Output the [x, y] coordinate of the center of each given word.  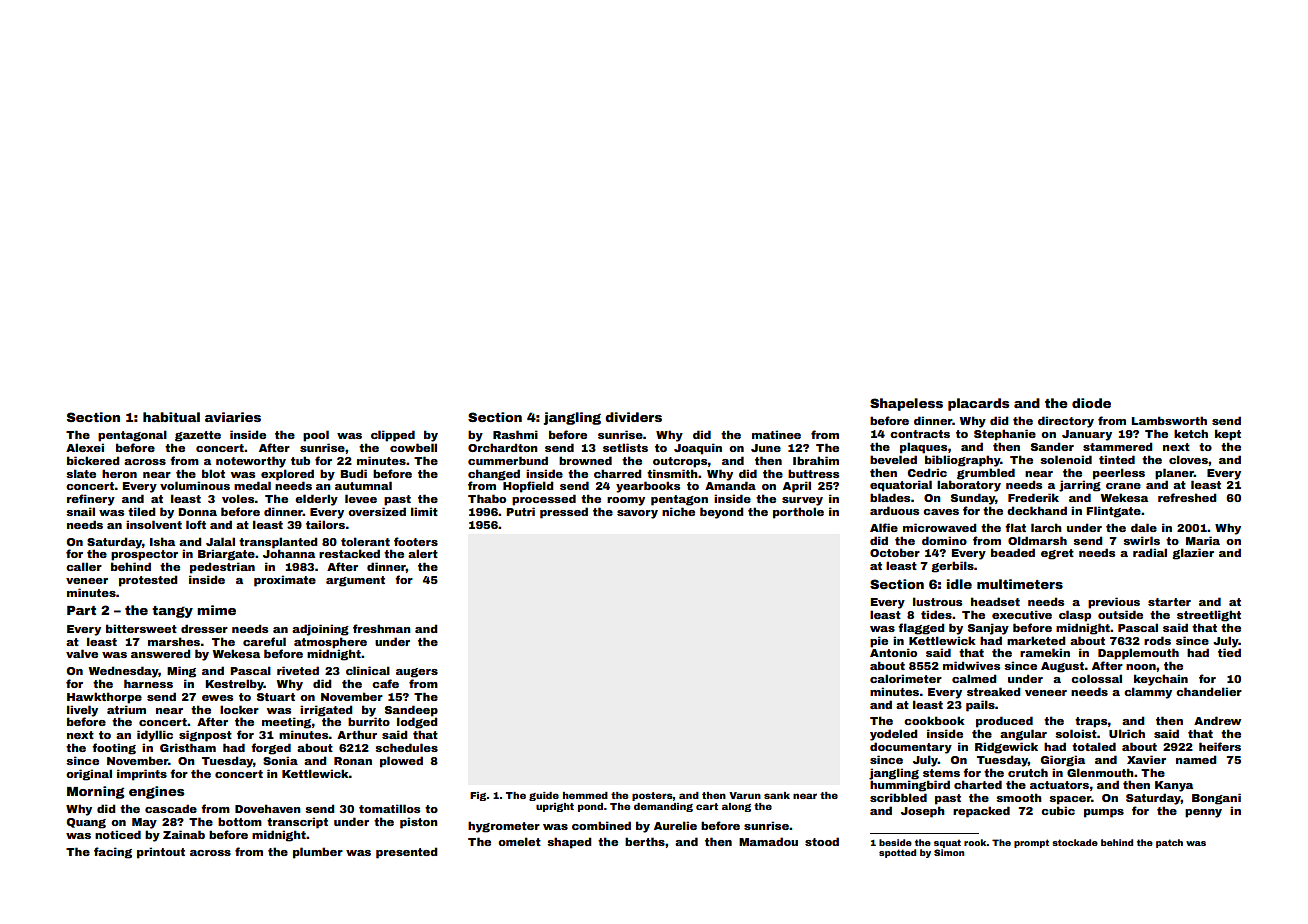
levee [361, 498]
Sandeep [411, 711]
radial [1150, 552]
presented [407, 853]
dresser [204, 628]
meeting [286, 723]
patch [1169, 843]
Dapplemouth [1138, 654]
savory [637, 514]
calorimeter [906, 678]
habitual [171, 417]
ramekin [1045, 652]
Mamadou [768, 841]
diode [1091, 403]
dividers [633, 417]
